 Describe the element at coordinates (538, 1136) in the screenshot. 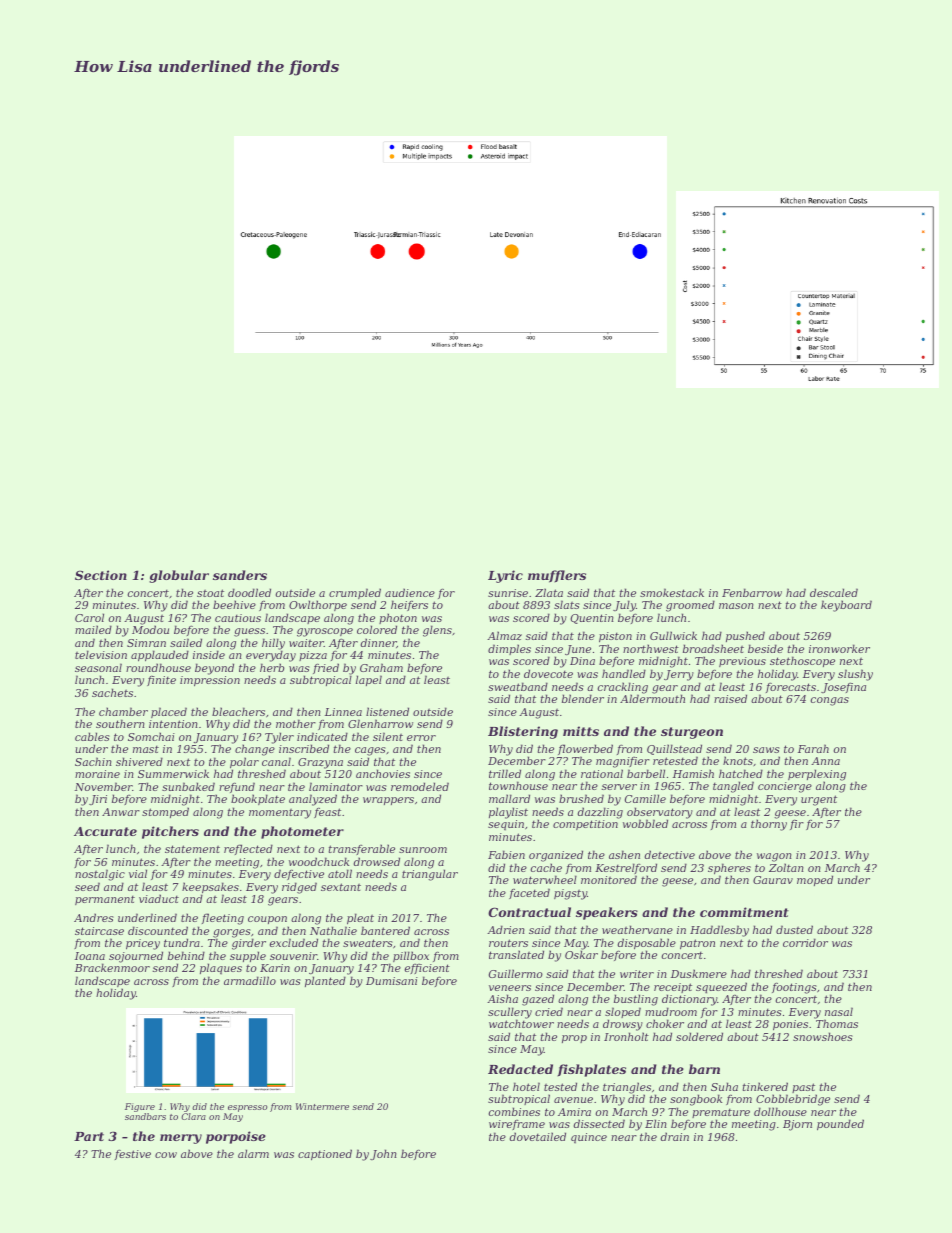

I see `dovetailed` at that location.
